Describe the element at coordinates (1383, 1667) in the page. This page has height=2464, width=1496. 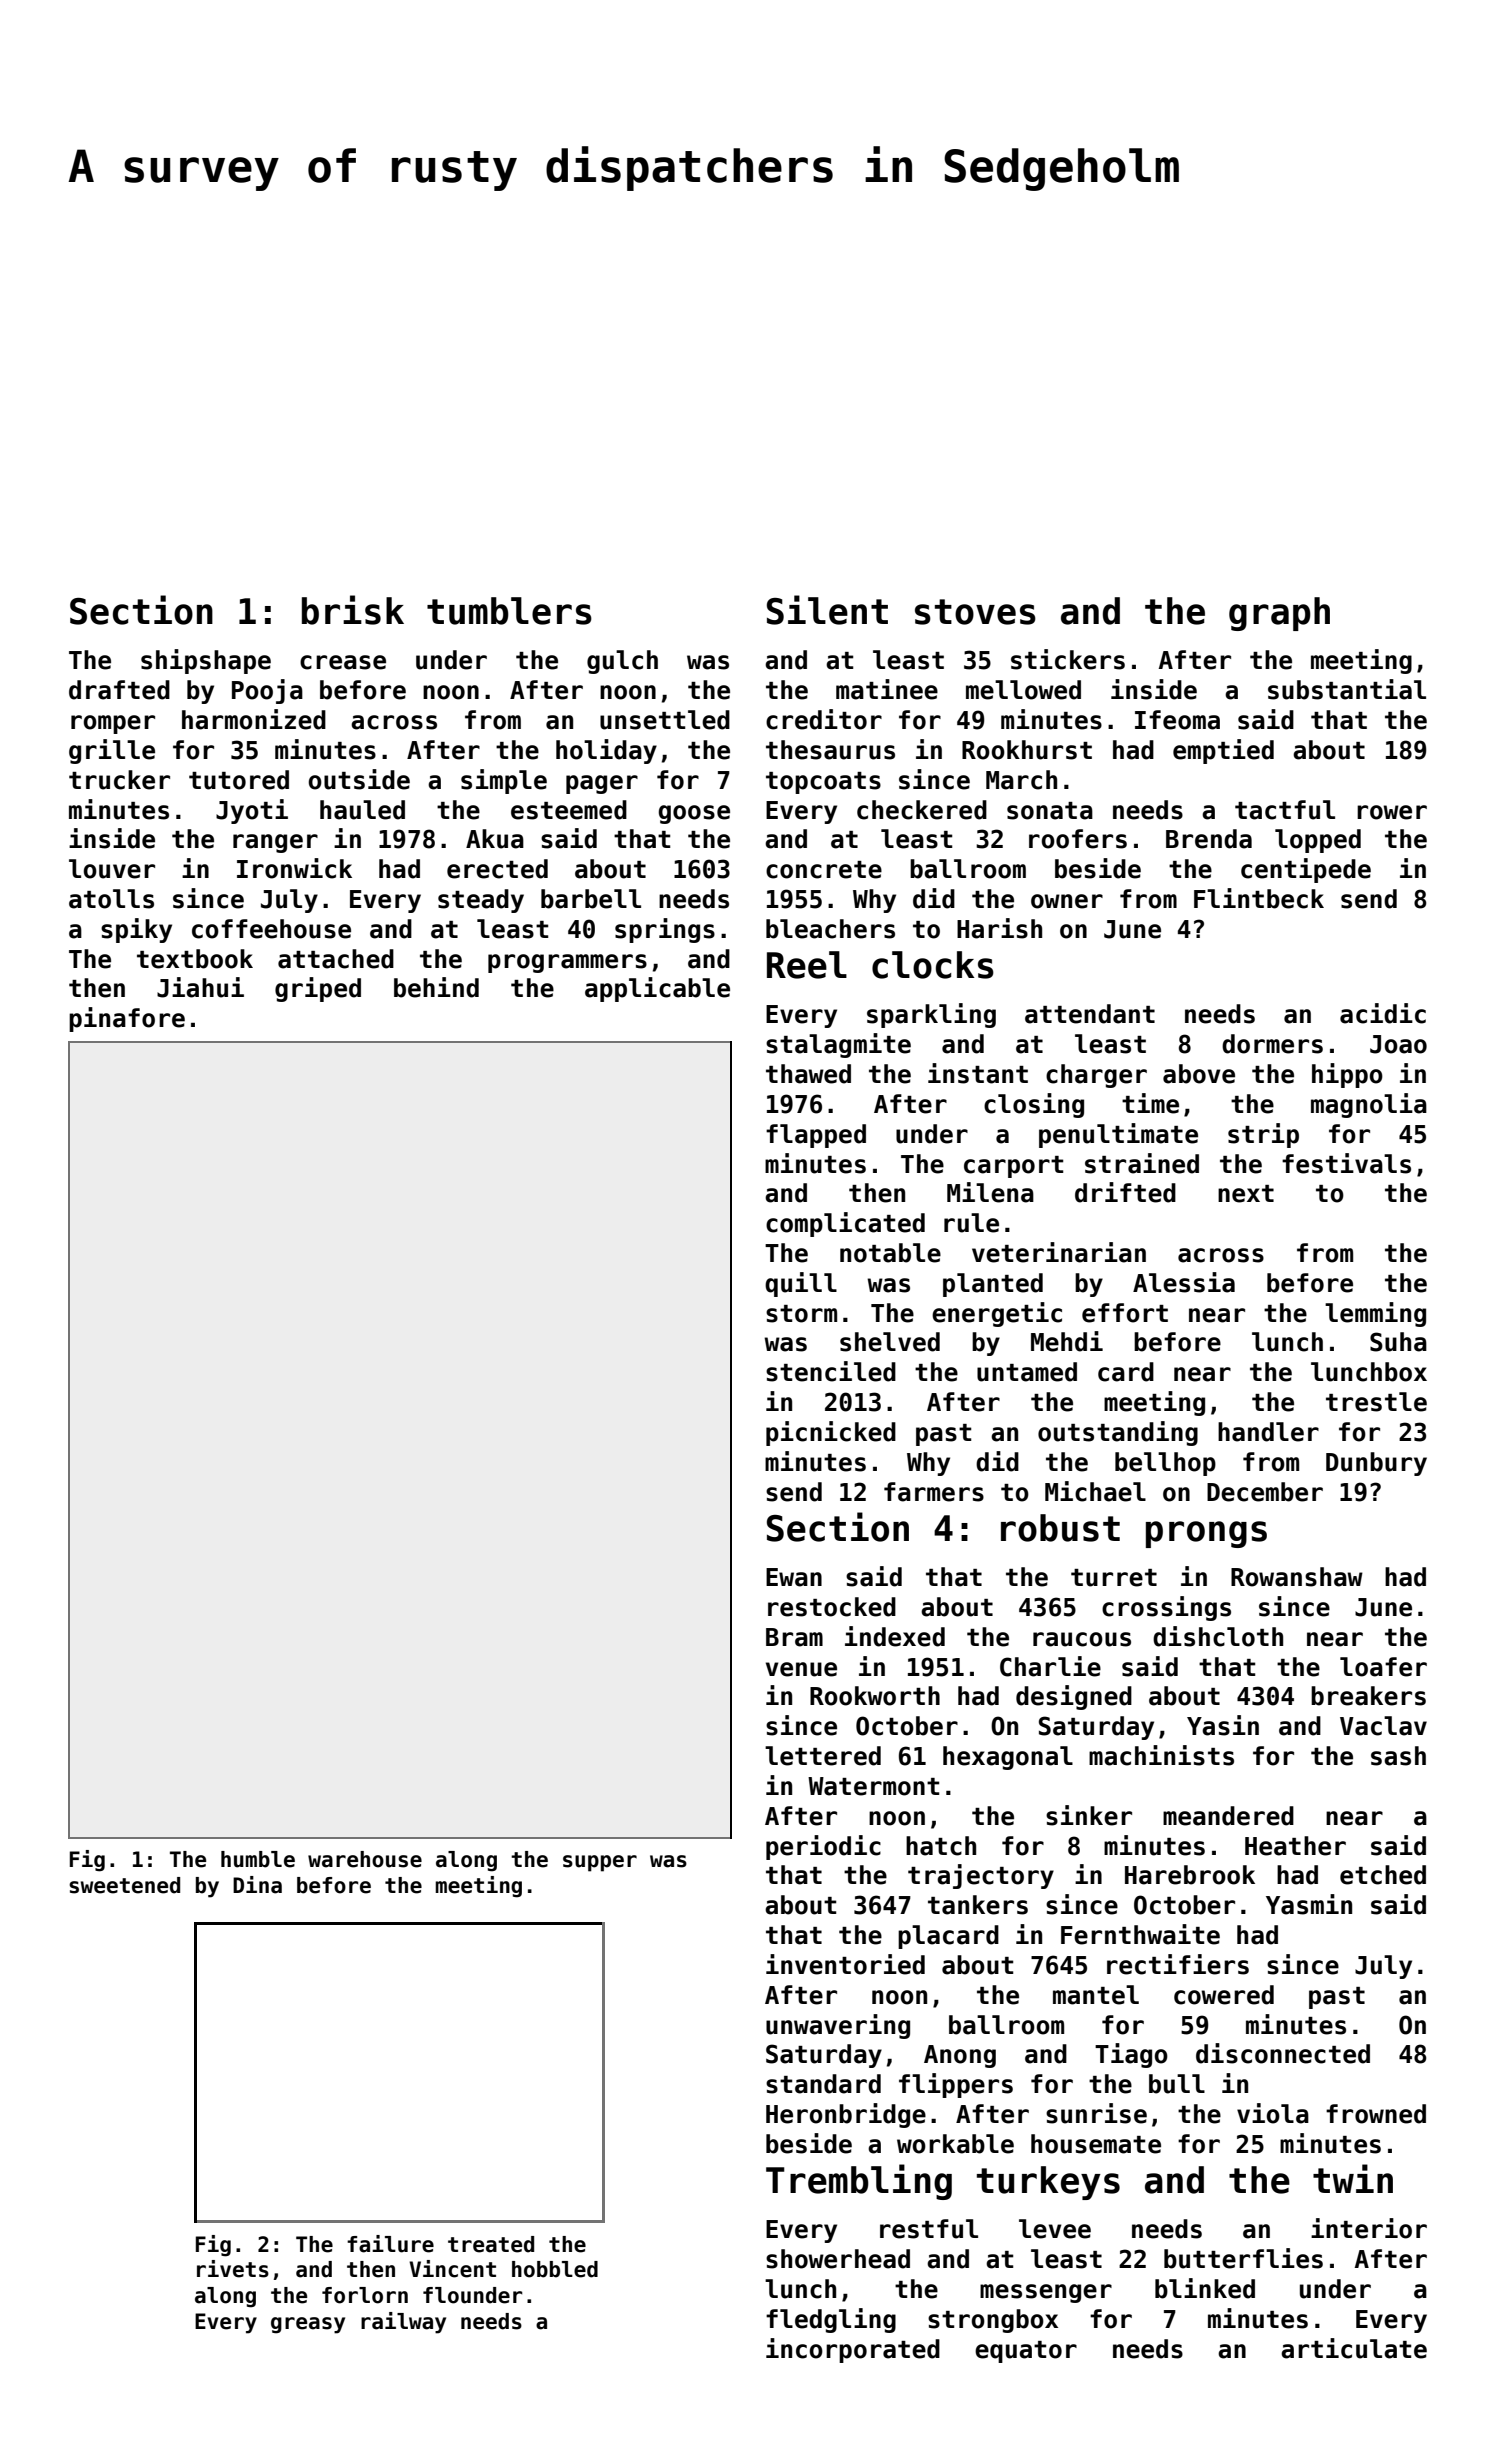
I see `loafer` at that location.
